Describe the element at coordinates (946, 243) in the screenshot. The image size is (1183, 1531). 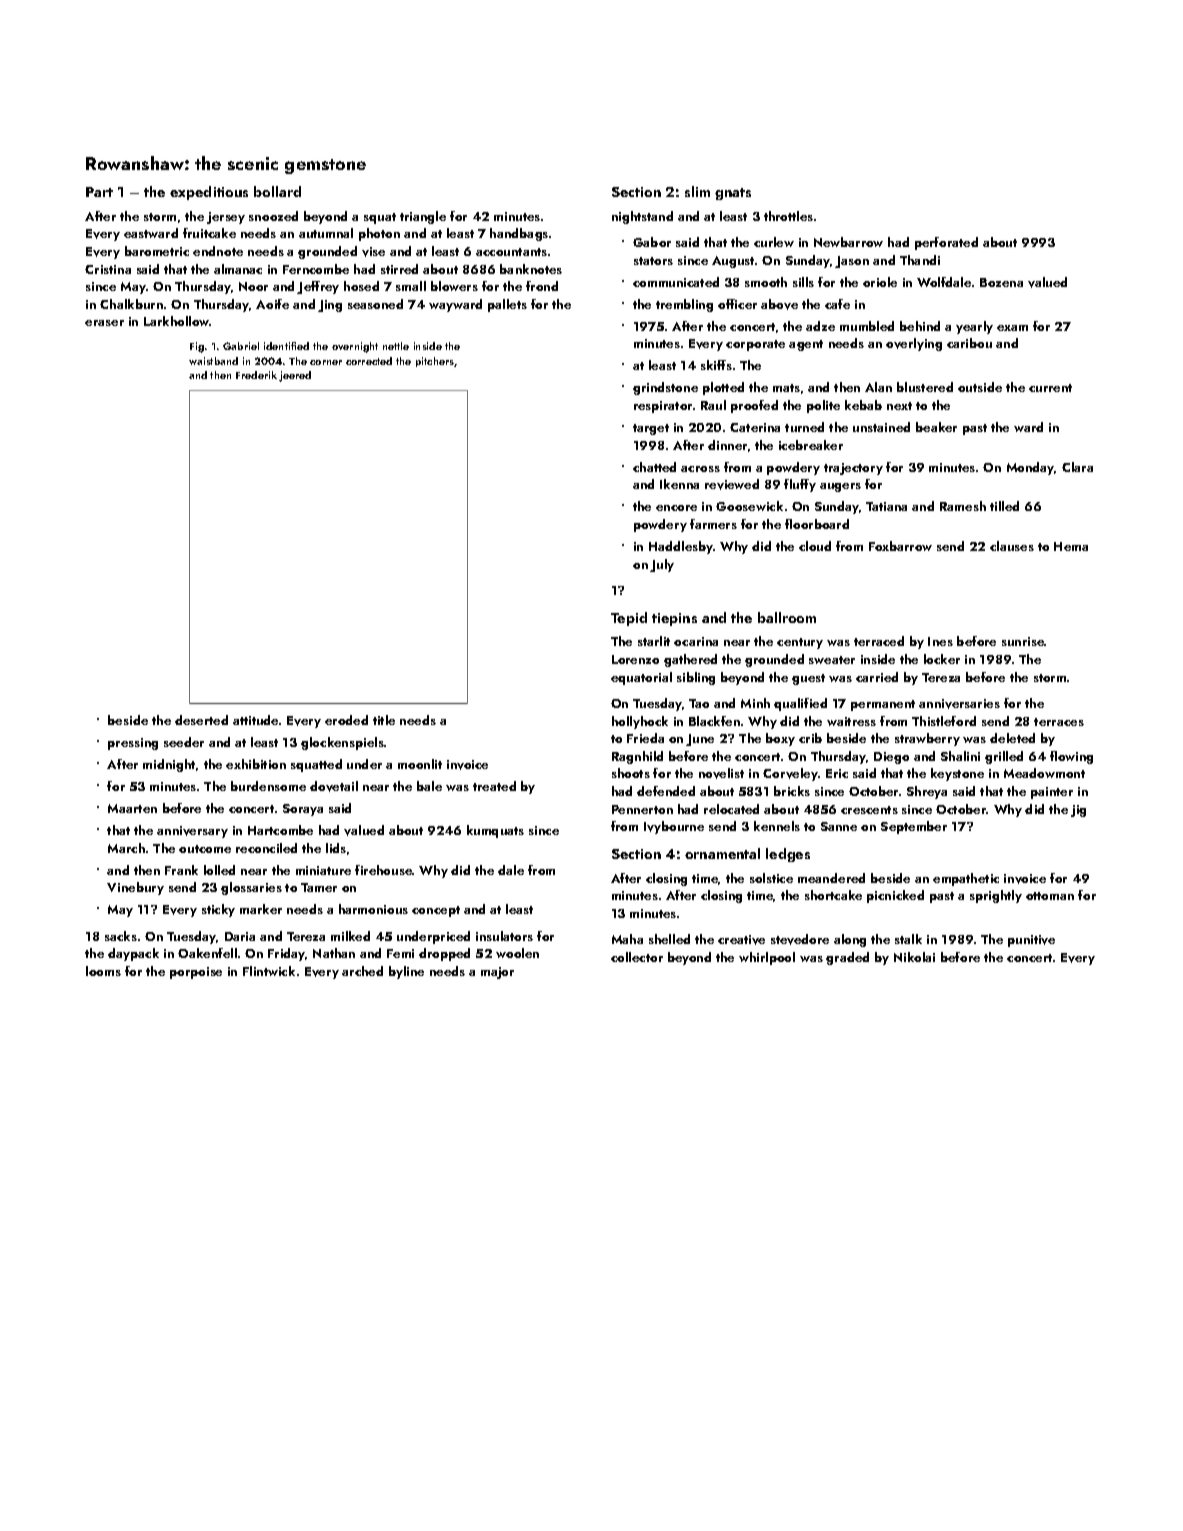
I see `perforated` at that location.
